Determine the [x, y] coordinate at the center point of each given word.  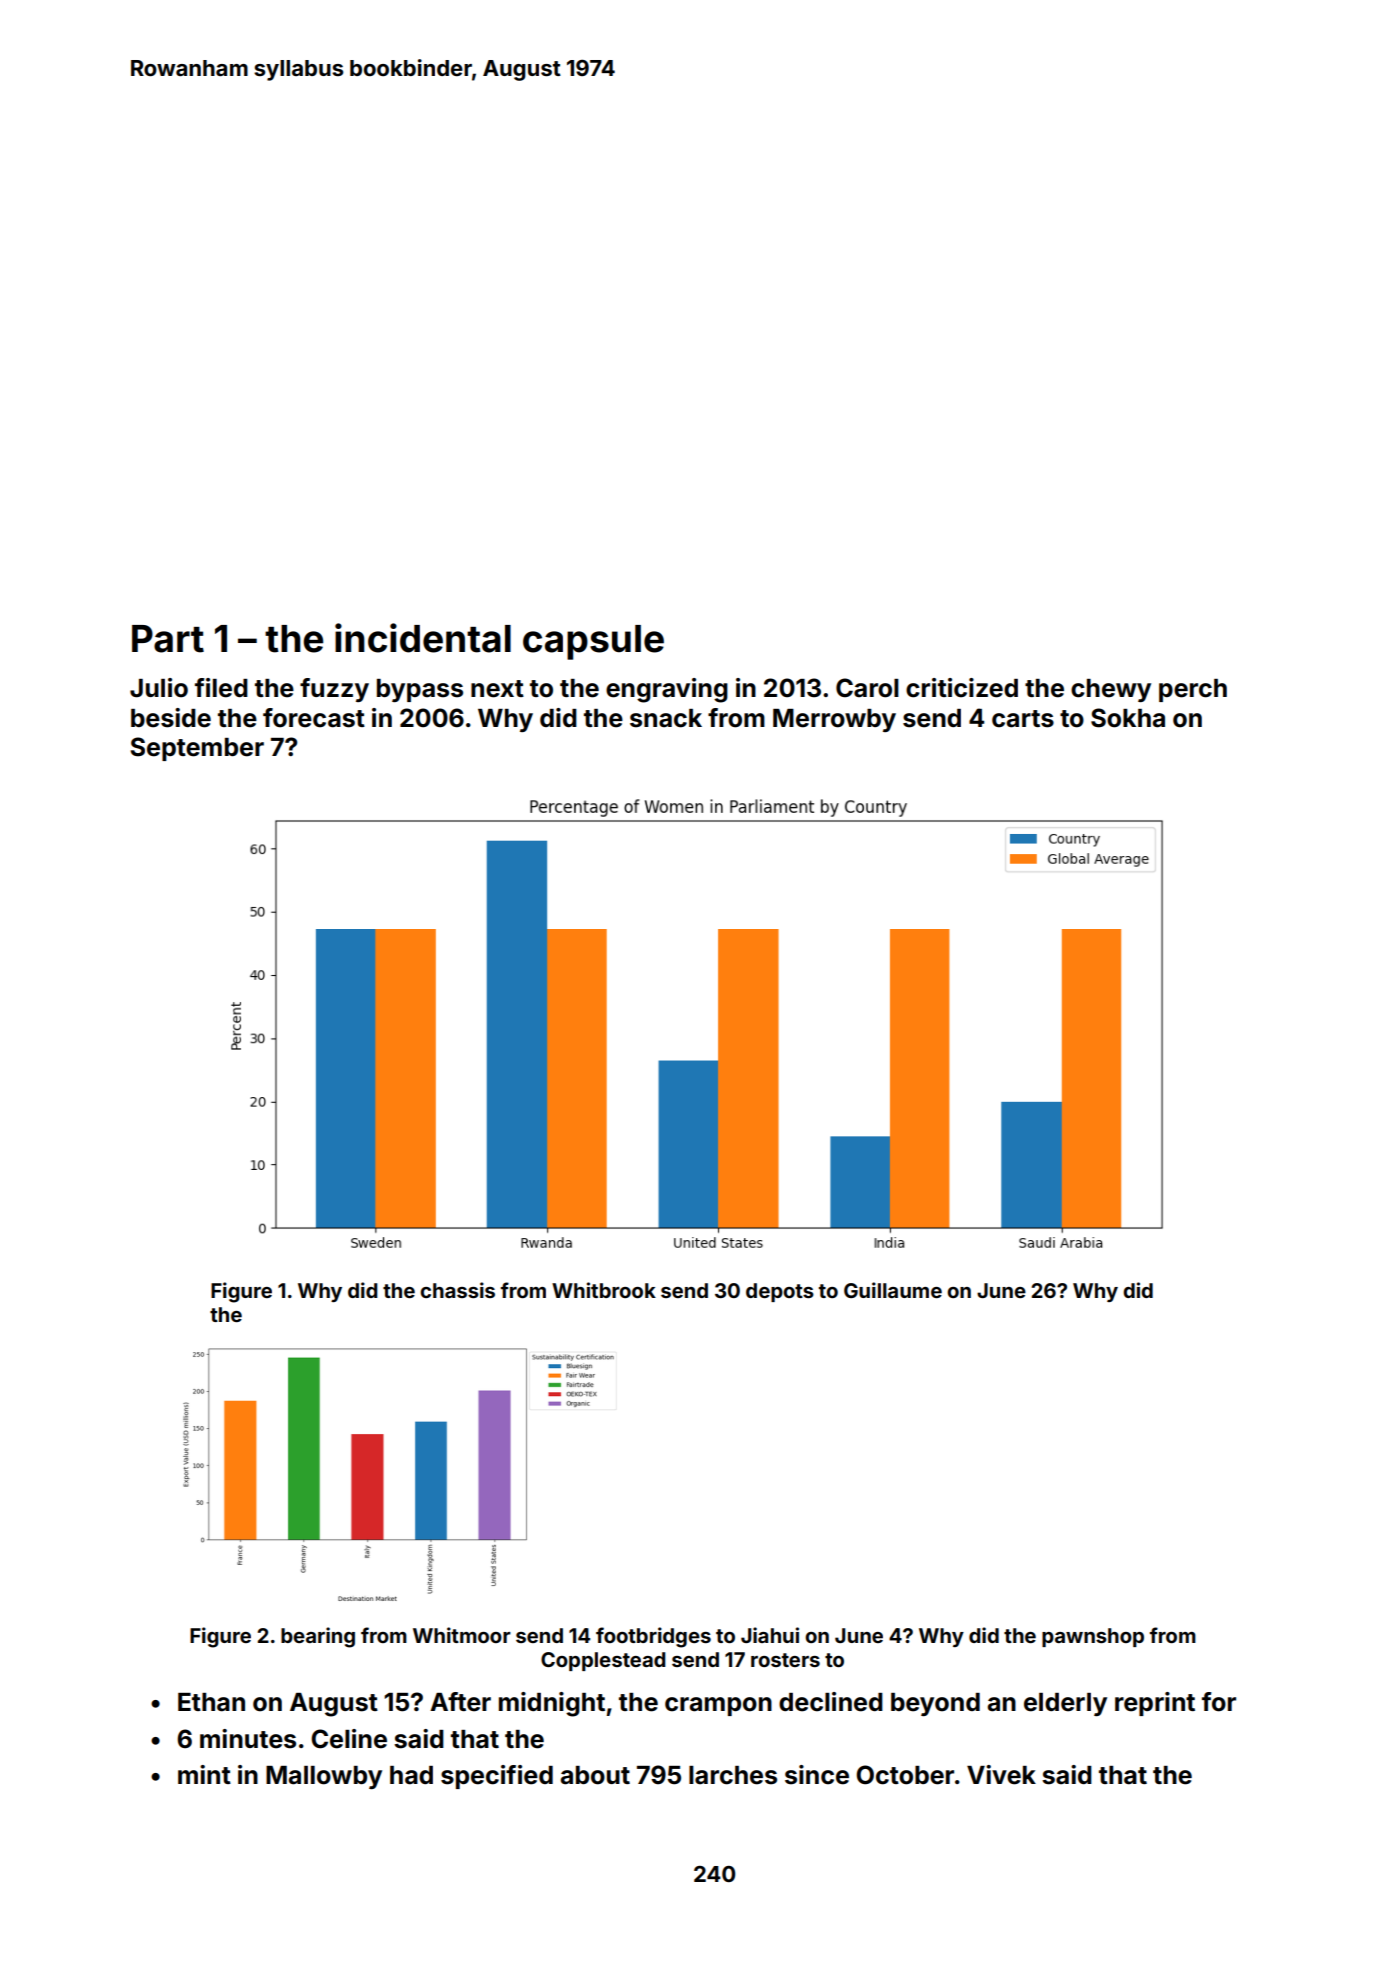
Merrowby [834, 720]
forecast [314, 718]
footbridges [653, 1637]
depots [780, 1292]
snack [666, 718]
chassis [457, 1290]
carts [1023, 719]
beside [171, 718]
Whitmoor [462, 1635]
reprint [1155, 1704]
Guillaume [893, 1290]
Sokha [1128, 718]
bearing [318, 1637]
